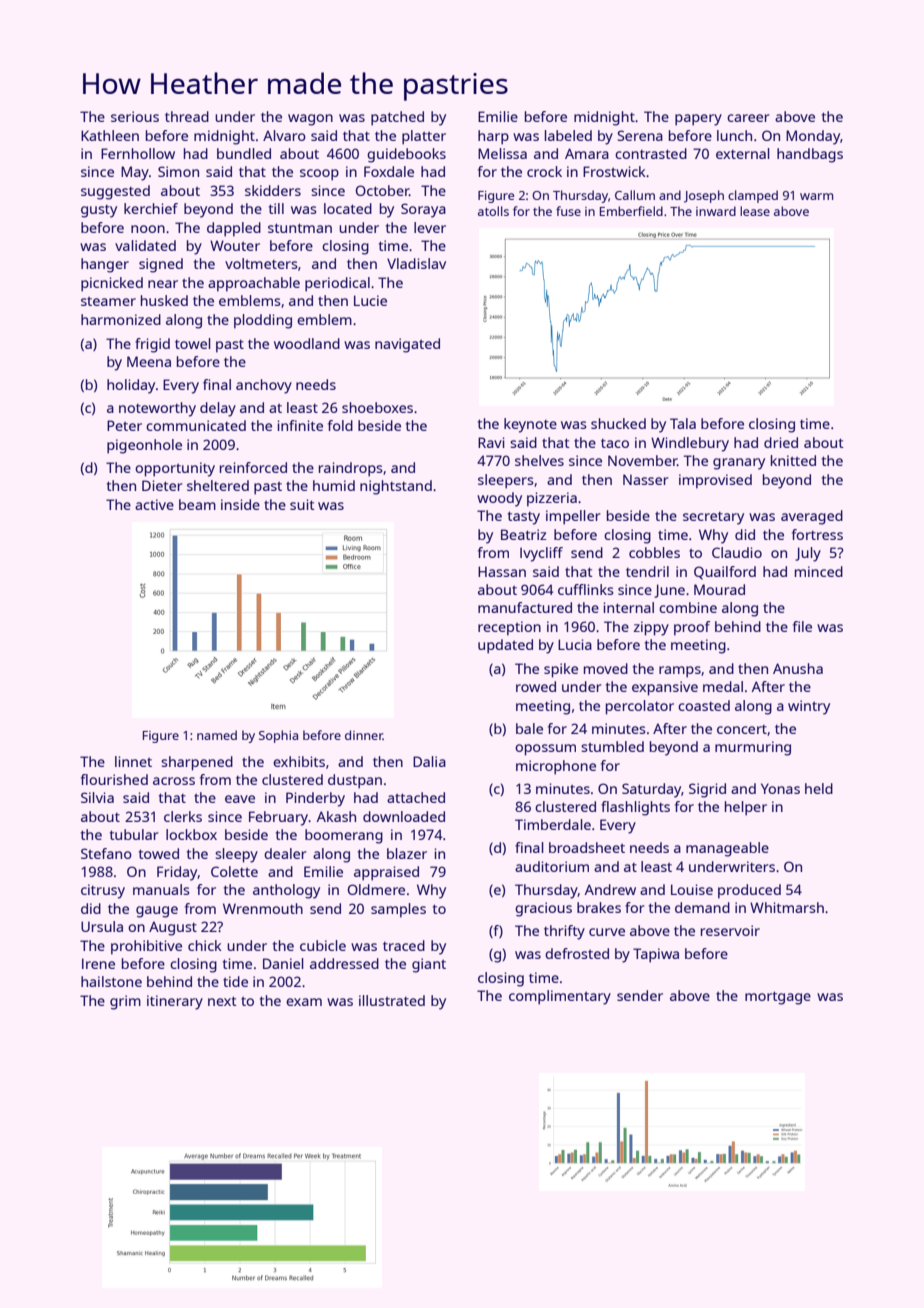 The width and height of the document is (924, 1308). What do you see at coordinates (575, 644) in the document?
I see `Lucia` at bounding box center [575, 644].
